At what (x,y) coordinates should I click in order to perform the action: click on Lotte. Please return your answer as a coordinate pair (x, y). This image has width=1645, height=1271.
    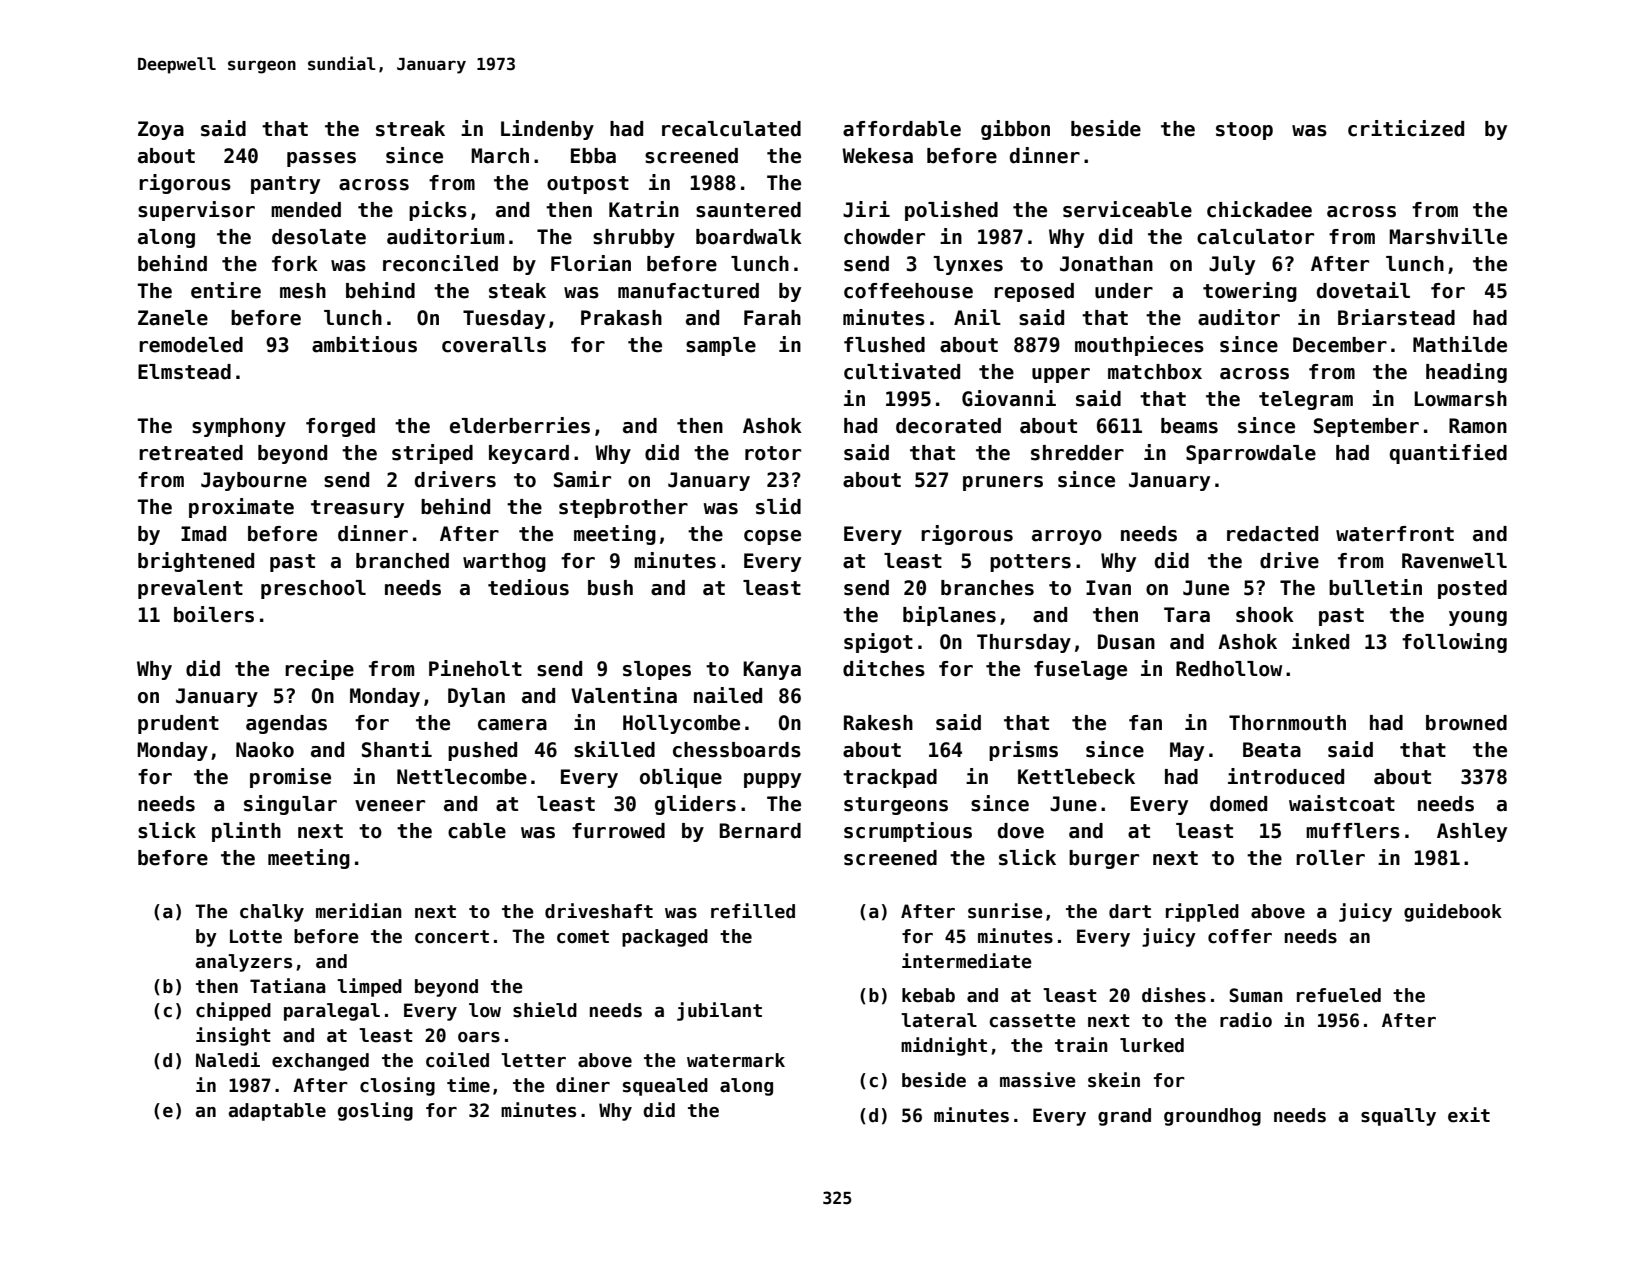
    Looking at the image, I should click on (256, 936).
